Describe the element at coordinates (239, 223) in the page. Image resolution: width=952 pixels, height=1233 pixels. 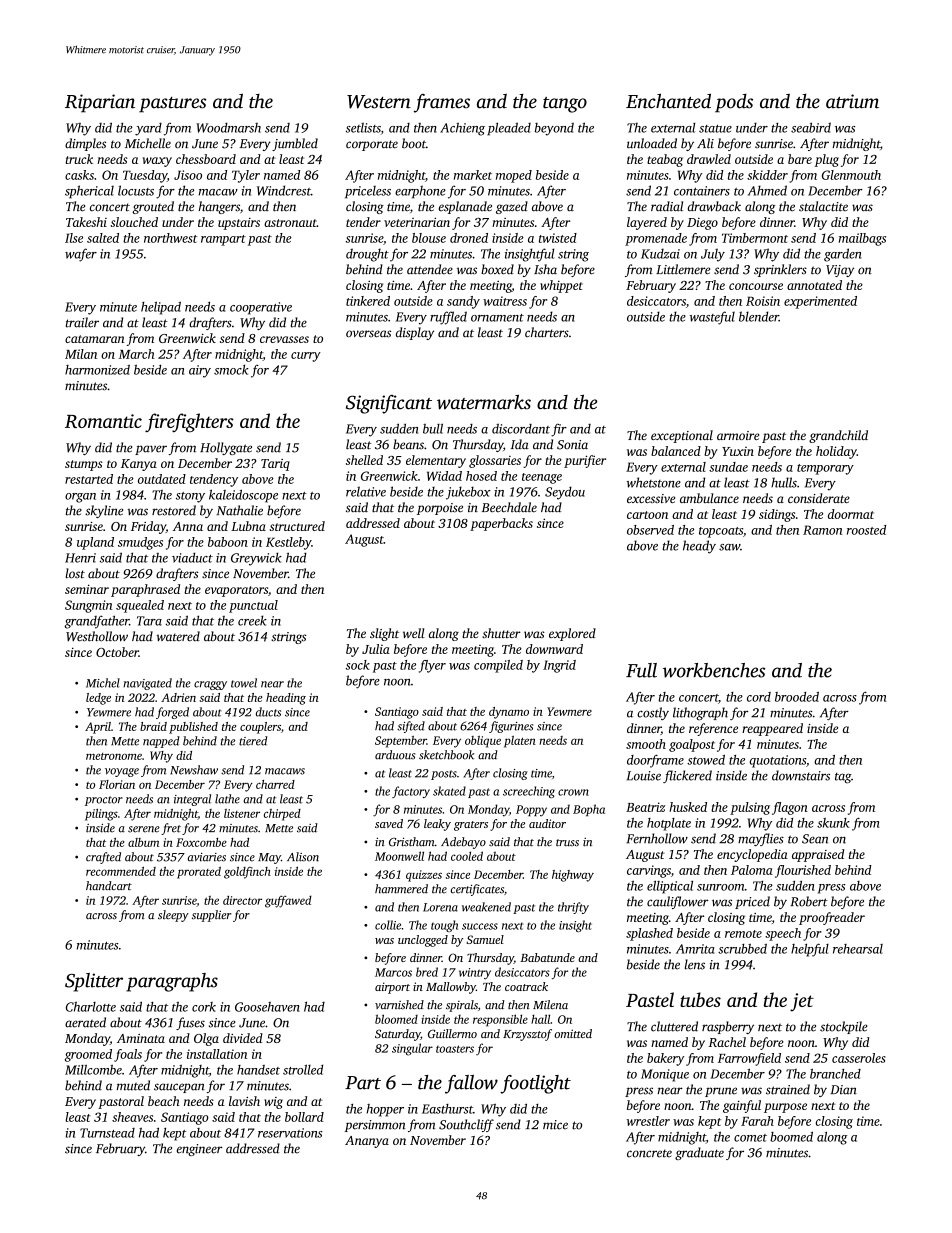
I see `upstairs` at that location.
